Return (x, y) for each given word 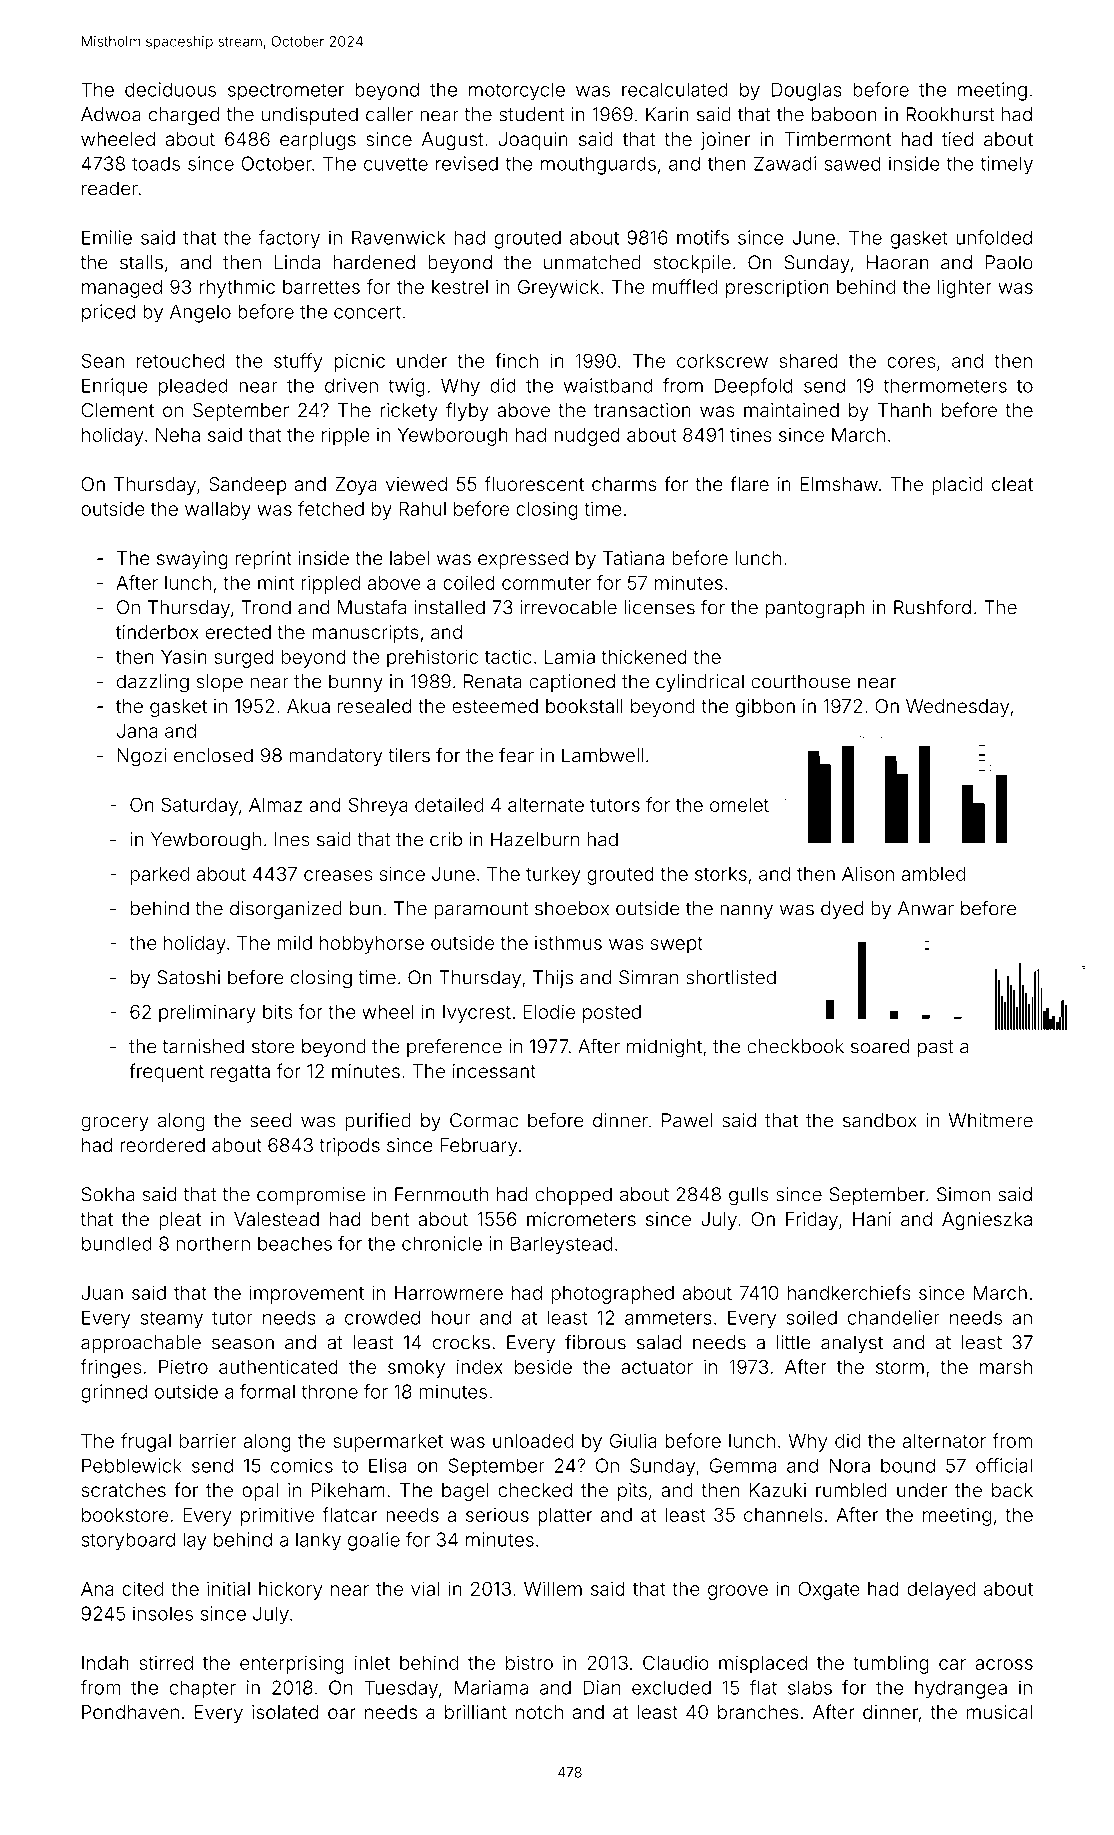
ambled (933, 874)
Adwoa (111, 114)
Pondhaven (130, 1712)
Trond (266, 607)
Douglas (806, 91)
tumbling (891, 1665)
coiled (469, 582)
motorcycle (517, 91)
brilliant (476, 1712)
